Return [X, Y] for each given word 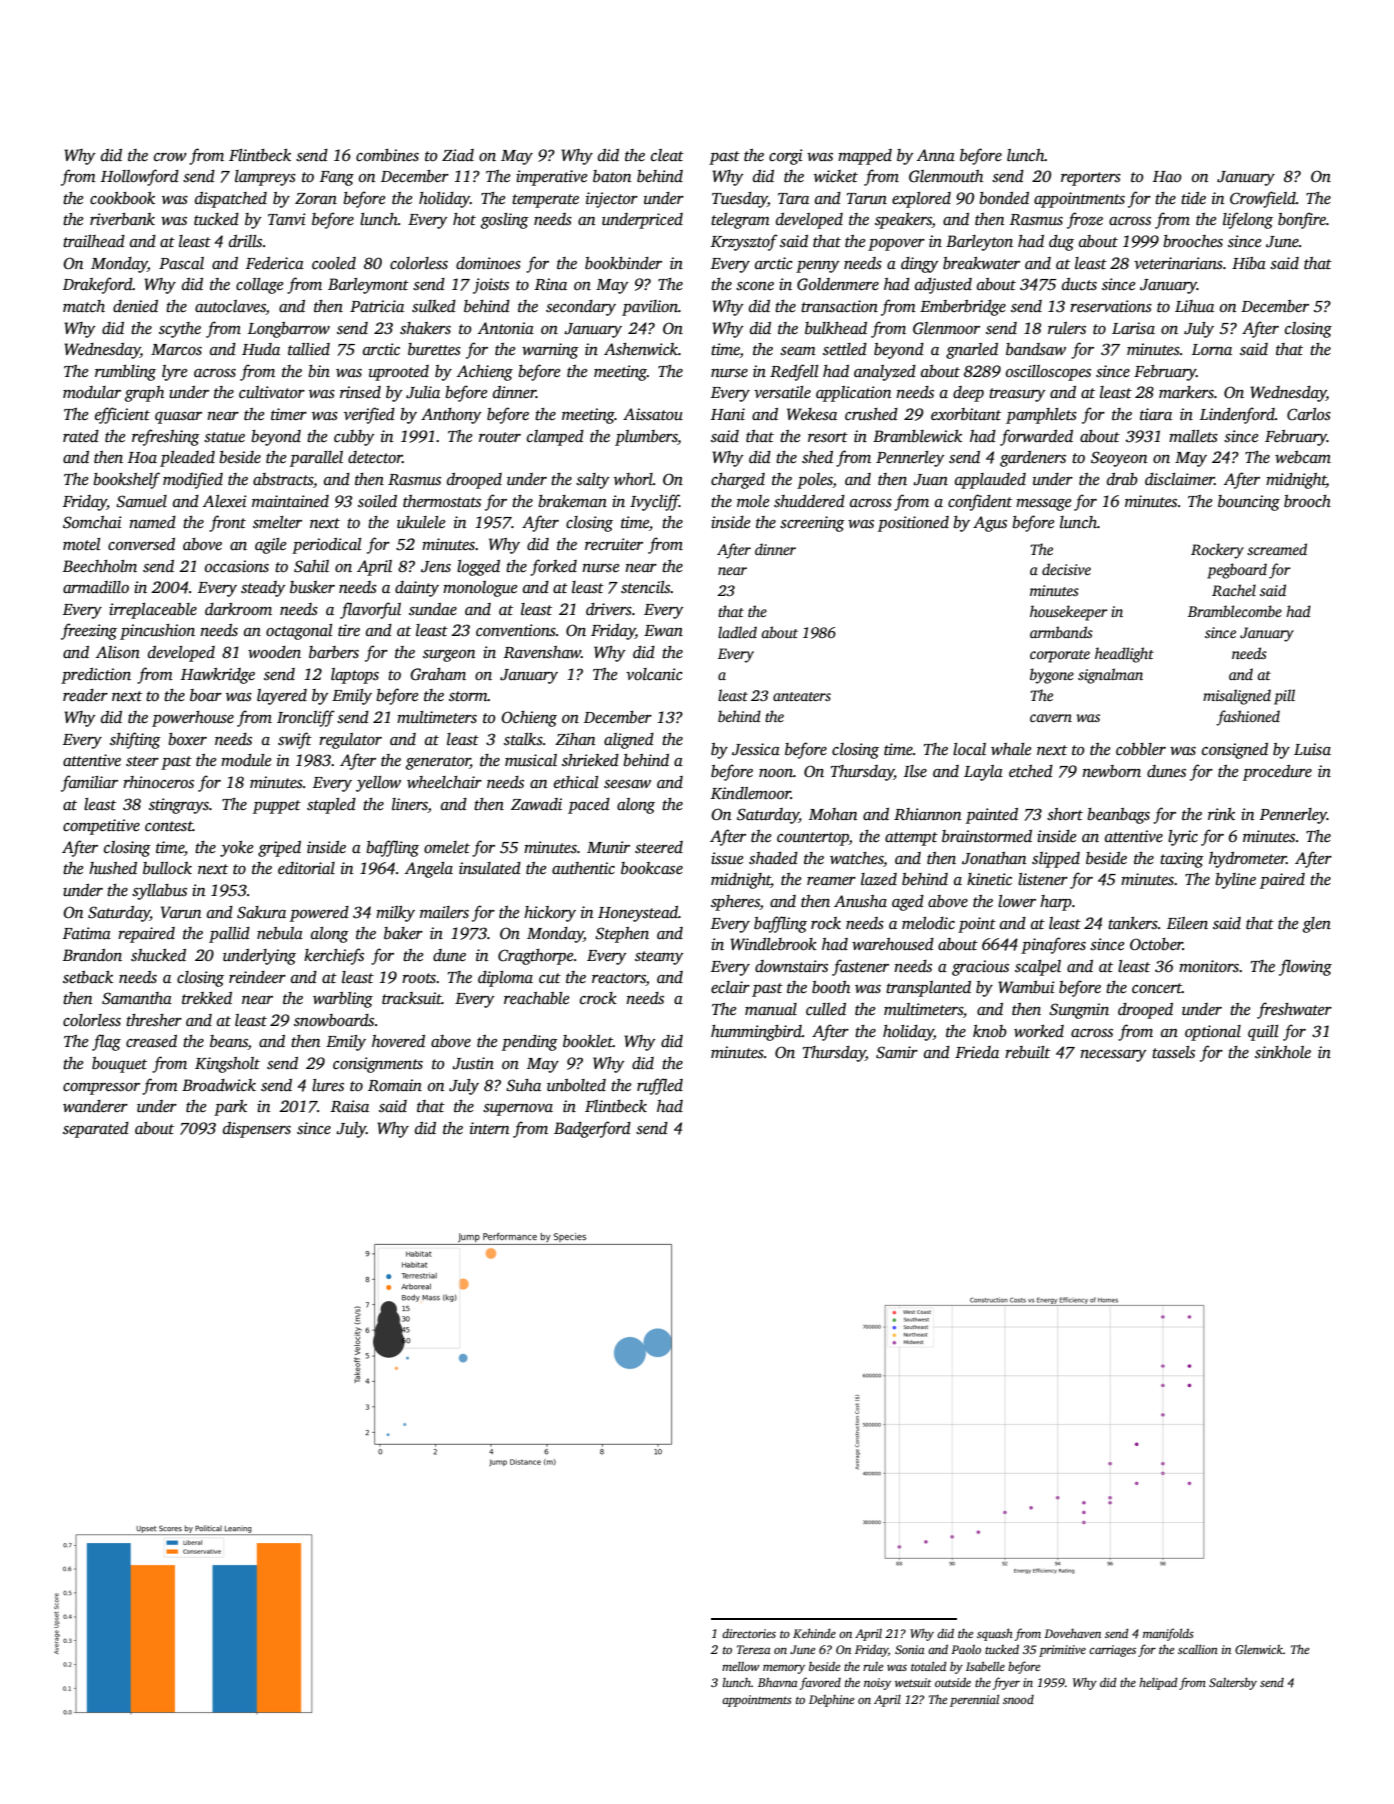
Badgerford [592, 1129]
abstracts [283, 479]
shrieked [590, 760]
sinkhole [1283, 1052]
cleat [667, 155]
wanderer [95, 1106]
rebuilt [1027, 1052]
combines [387, 155]
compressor [101, 1089]
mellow [740, 1666]
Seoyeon [1119, 459]
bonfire [1302, 220]
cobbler [1141, 749]
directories [749, 1633]
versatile [782, 392]
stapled [331, 806]
